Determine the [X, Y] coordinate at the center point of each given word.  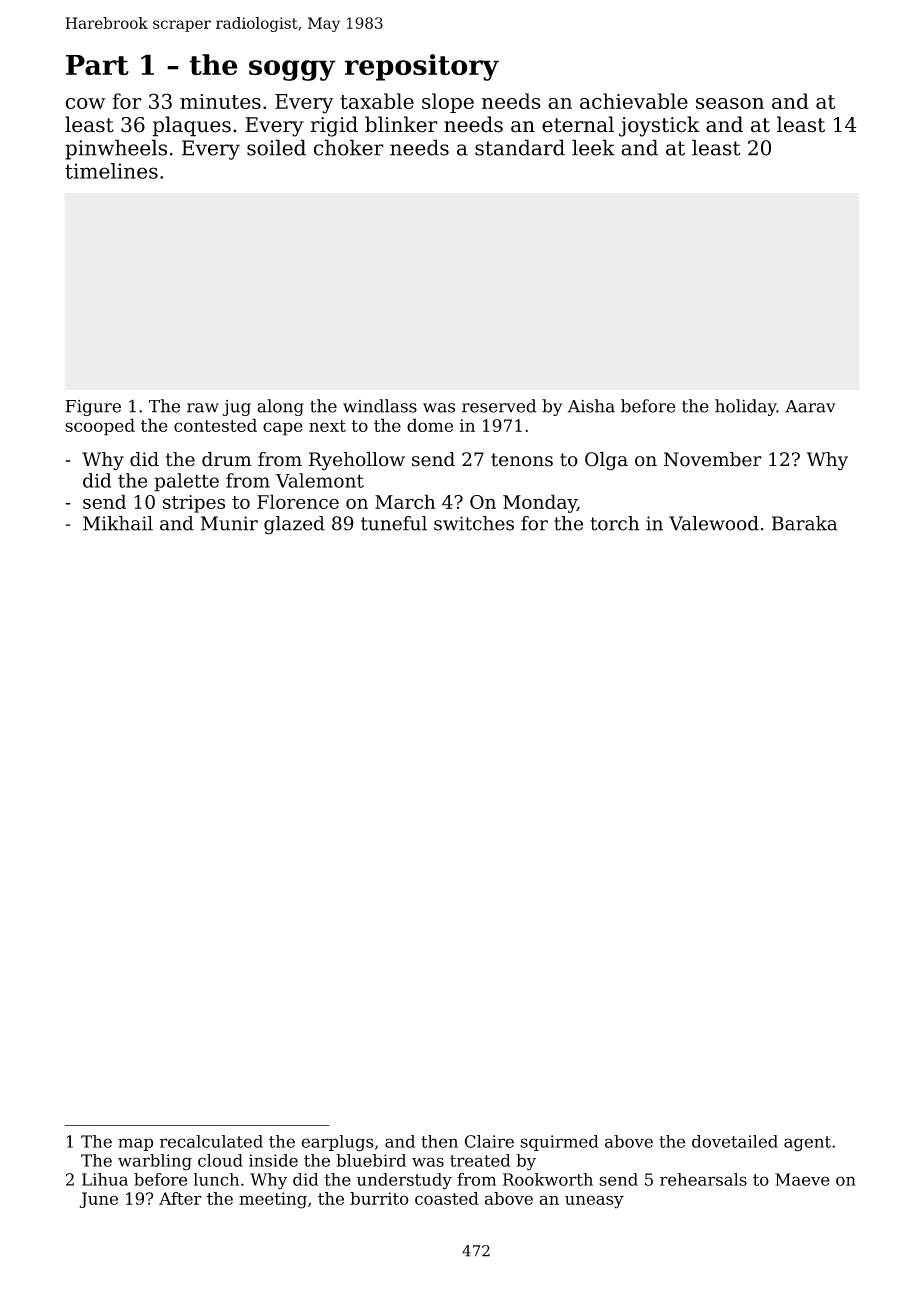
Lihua [105, 1179]
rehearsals [703, 1179]
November [713, 459]
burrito [379, 1198]
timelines [111, 171]
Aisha [591, 406]
